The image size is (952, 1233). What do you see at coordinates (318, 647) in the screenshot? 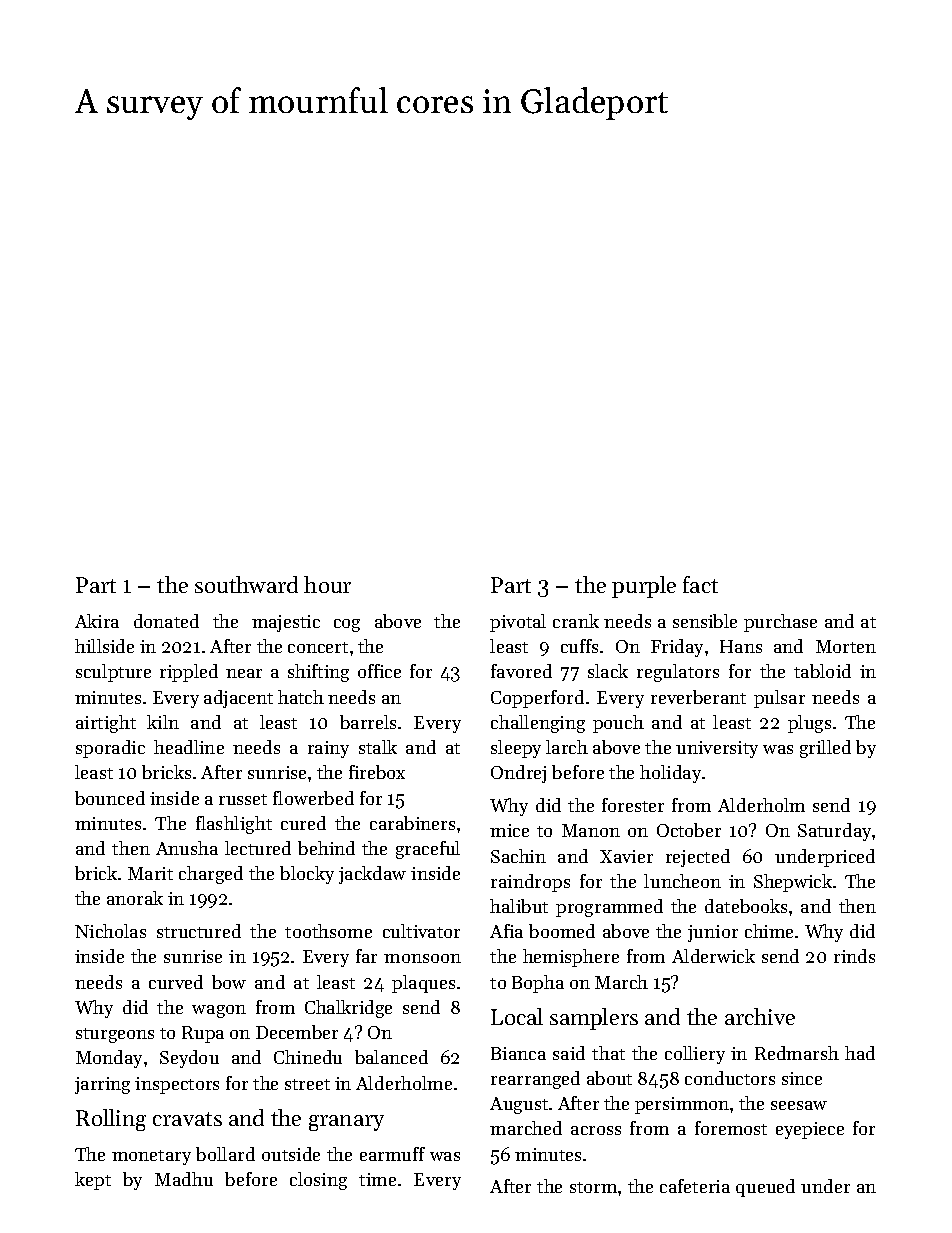
I see `concert` at bounding box center [318, 647].
